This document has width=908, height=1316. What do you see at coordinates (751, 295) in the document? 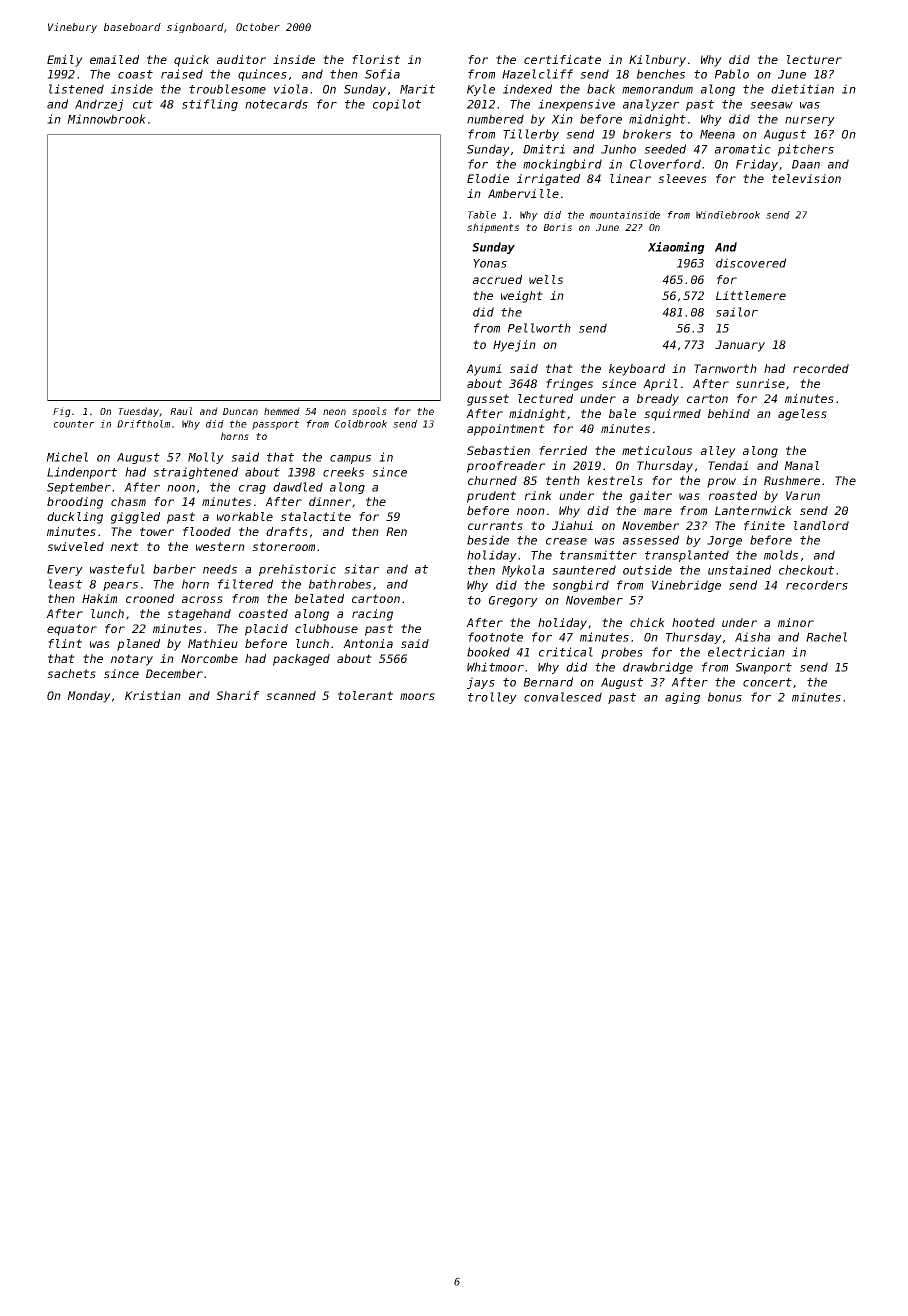
I see `Littlemere` at bounding box center [751, 295].
